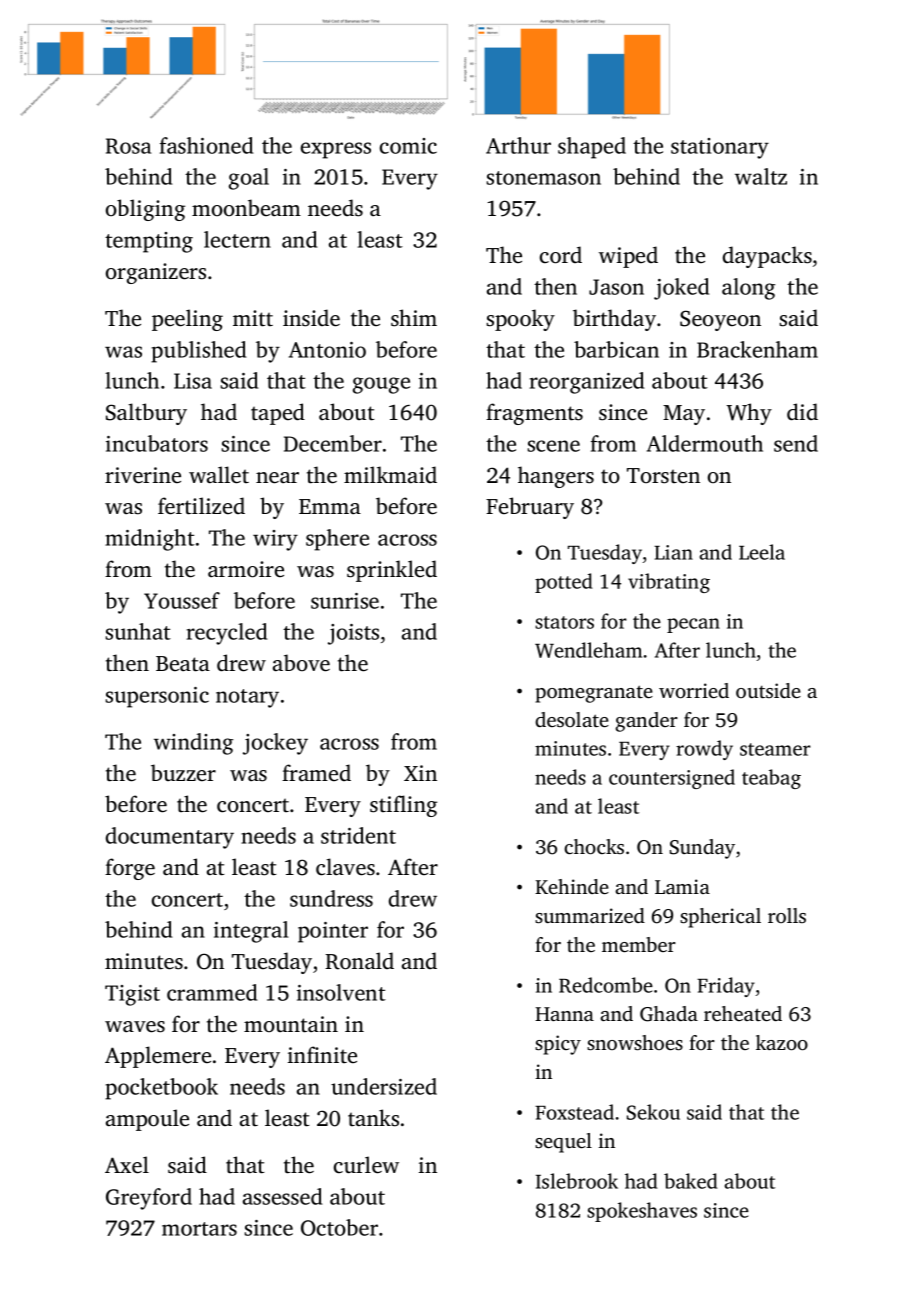  What do you see at coordinates (336, 150) in the page?
I see `express` at bounding box center [336, 150].
